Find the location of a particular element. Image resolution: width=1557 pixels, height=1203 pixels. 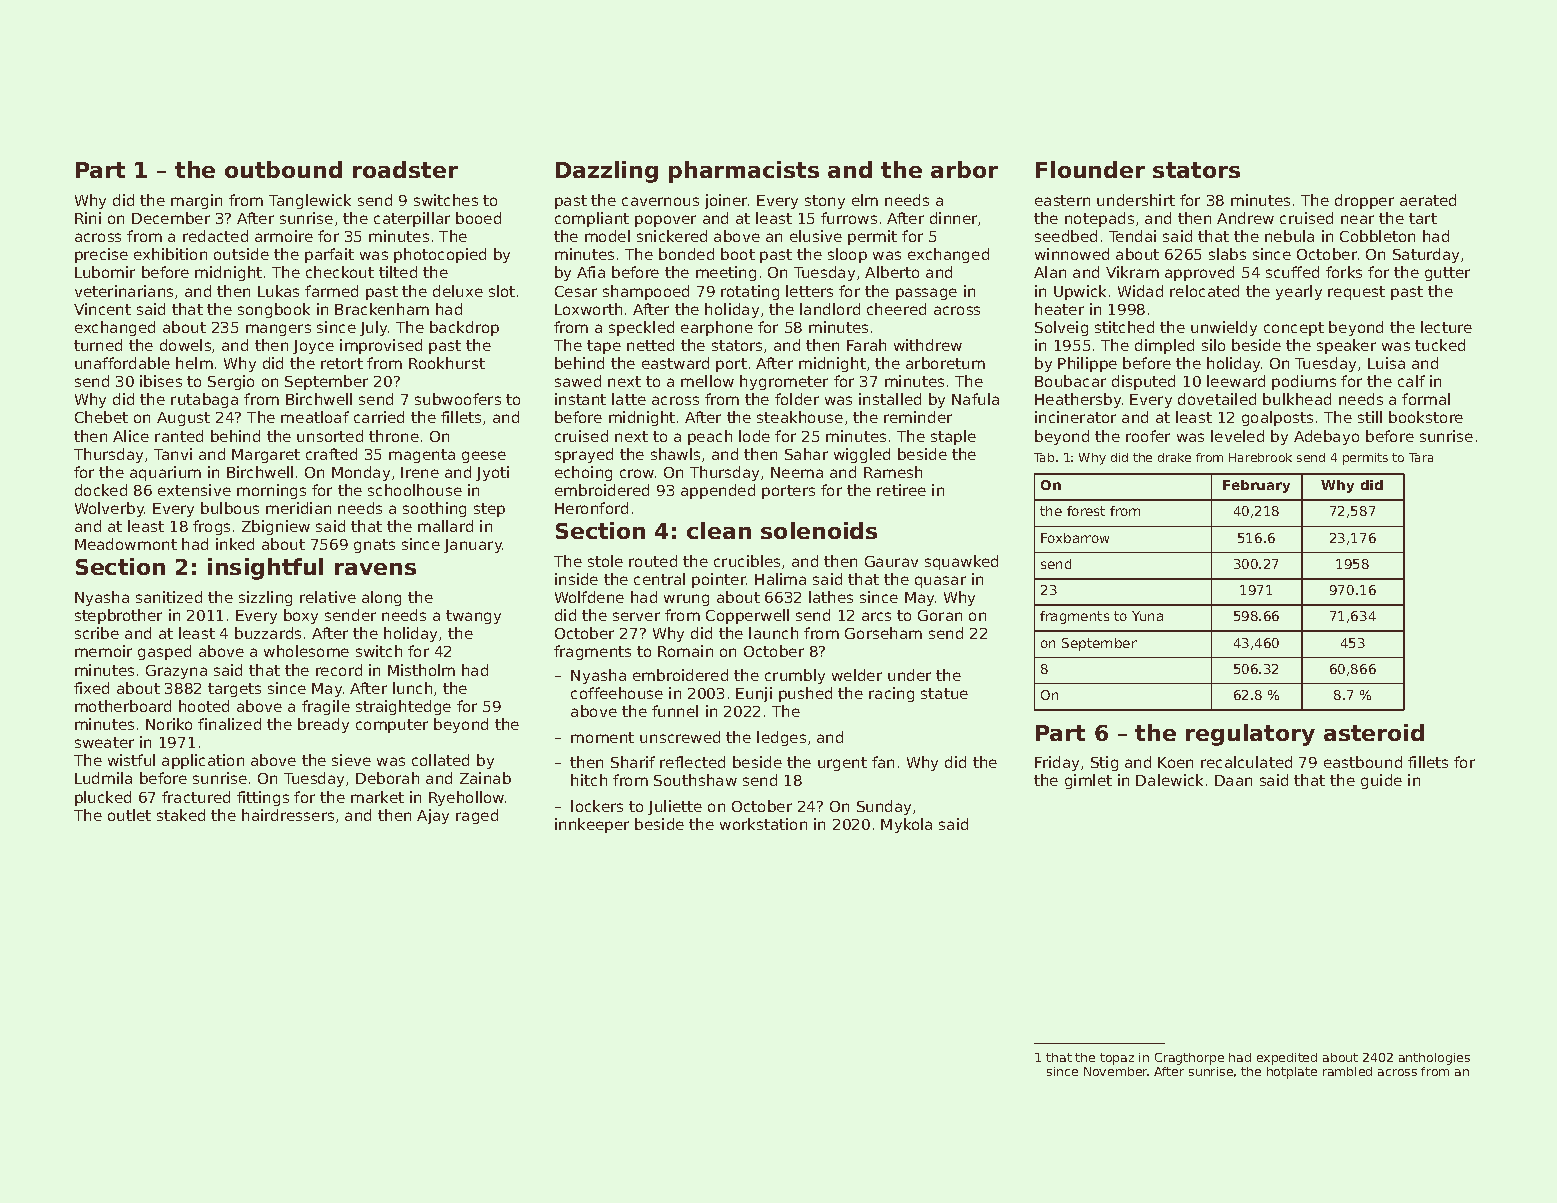

pharmacists is located at coordinates (744, 172).
